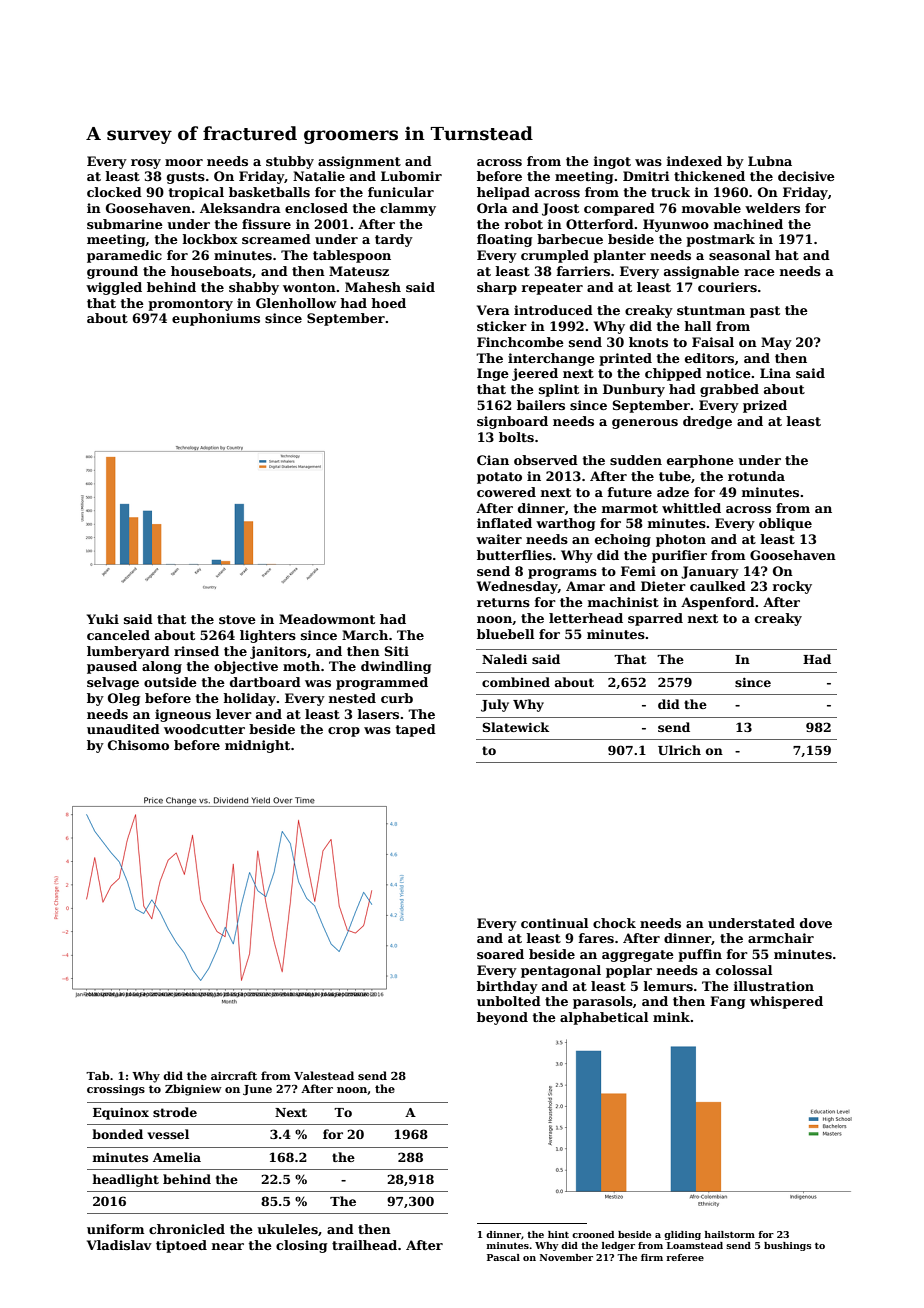 This document has width=924, height=1308. Describe the element at coordinates (324, 1075) in the document. I see `Valestead` at that location.
